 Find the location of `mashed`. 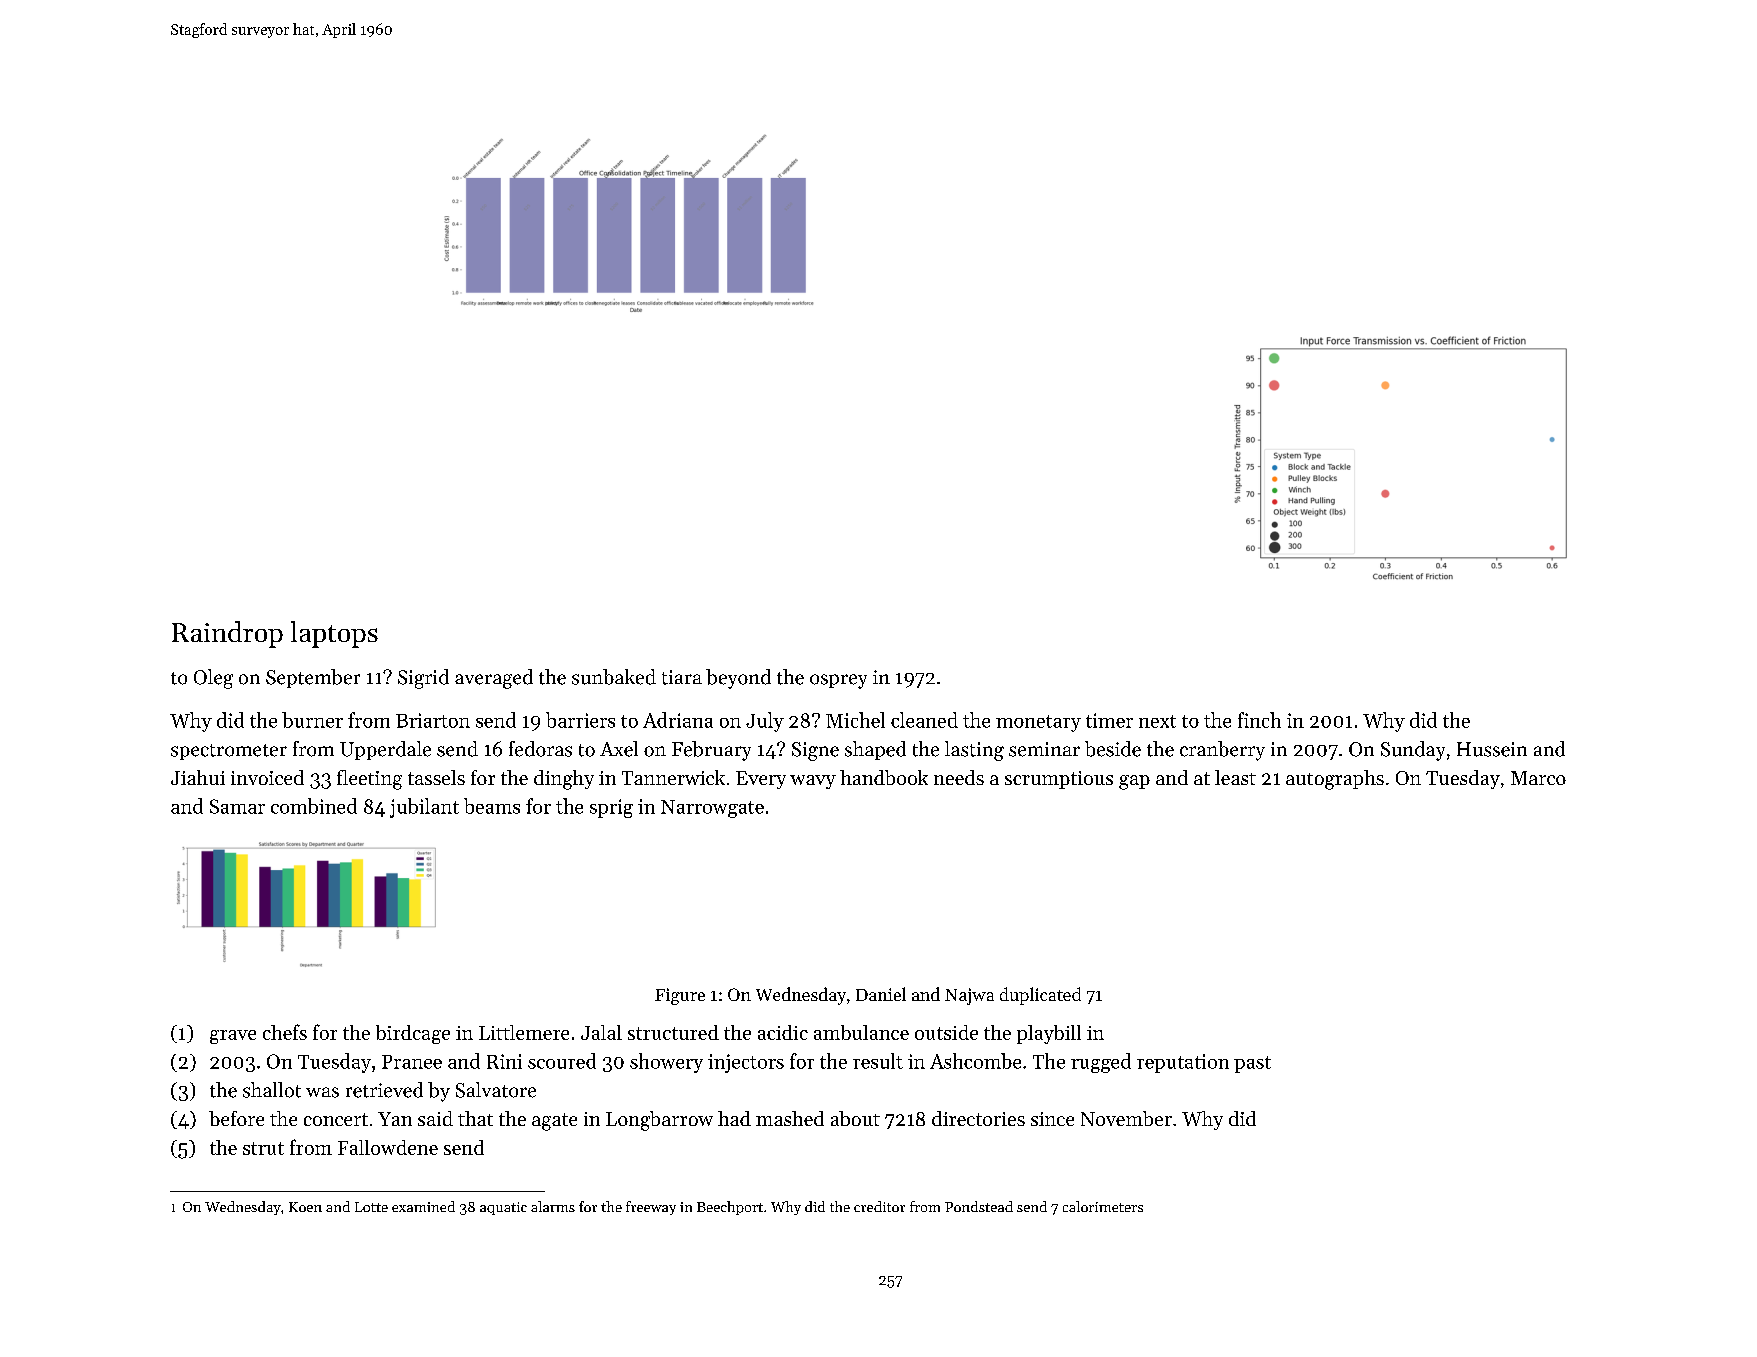

mashed is located at coordinates (790, 1118).
